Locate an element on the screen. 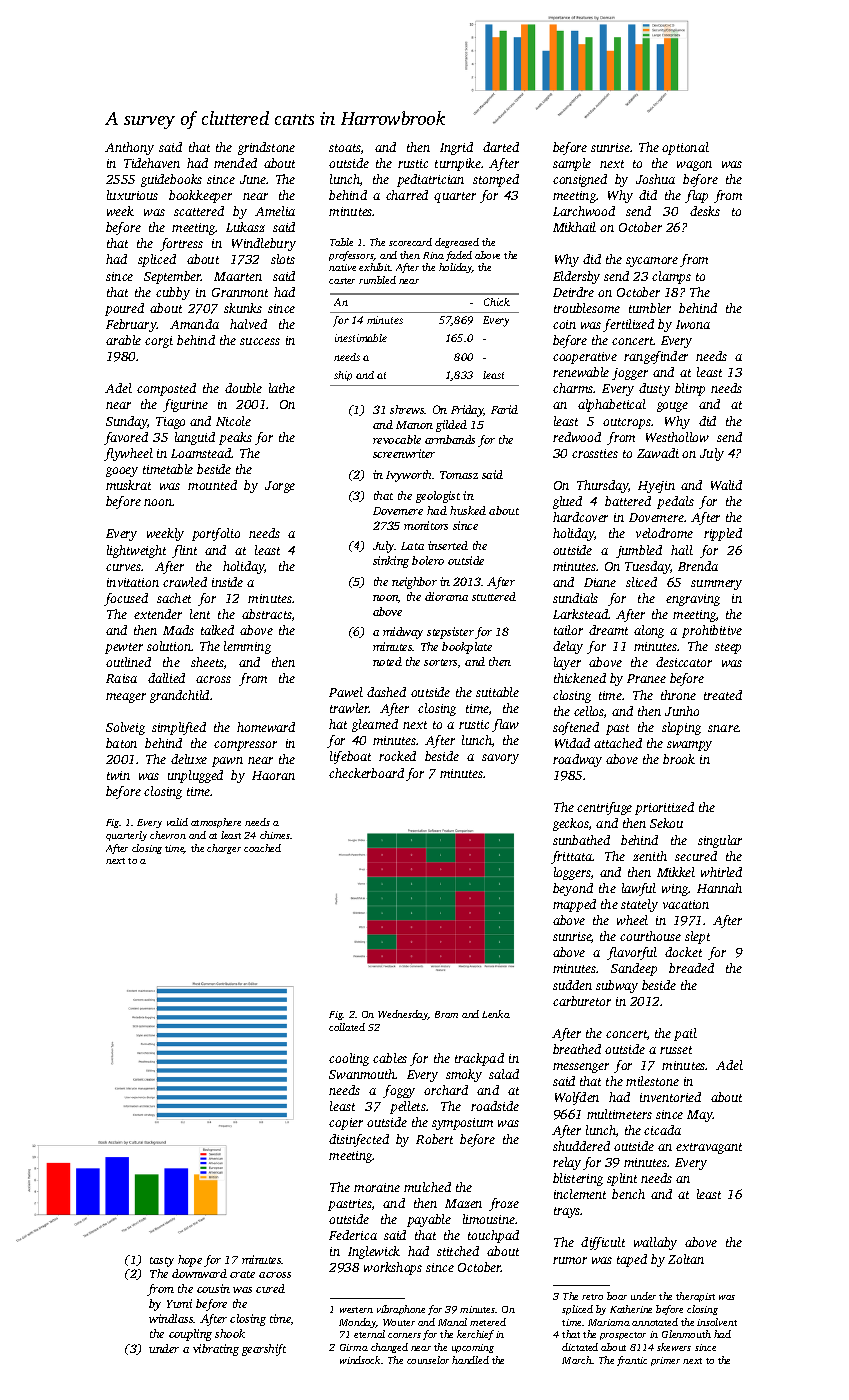 Image resolution: width=849 pixels, height=1400 pixels. sinking is located at coordinates (391, 562).
